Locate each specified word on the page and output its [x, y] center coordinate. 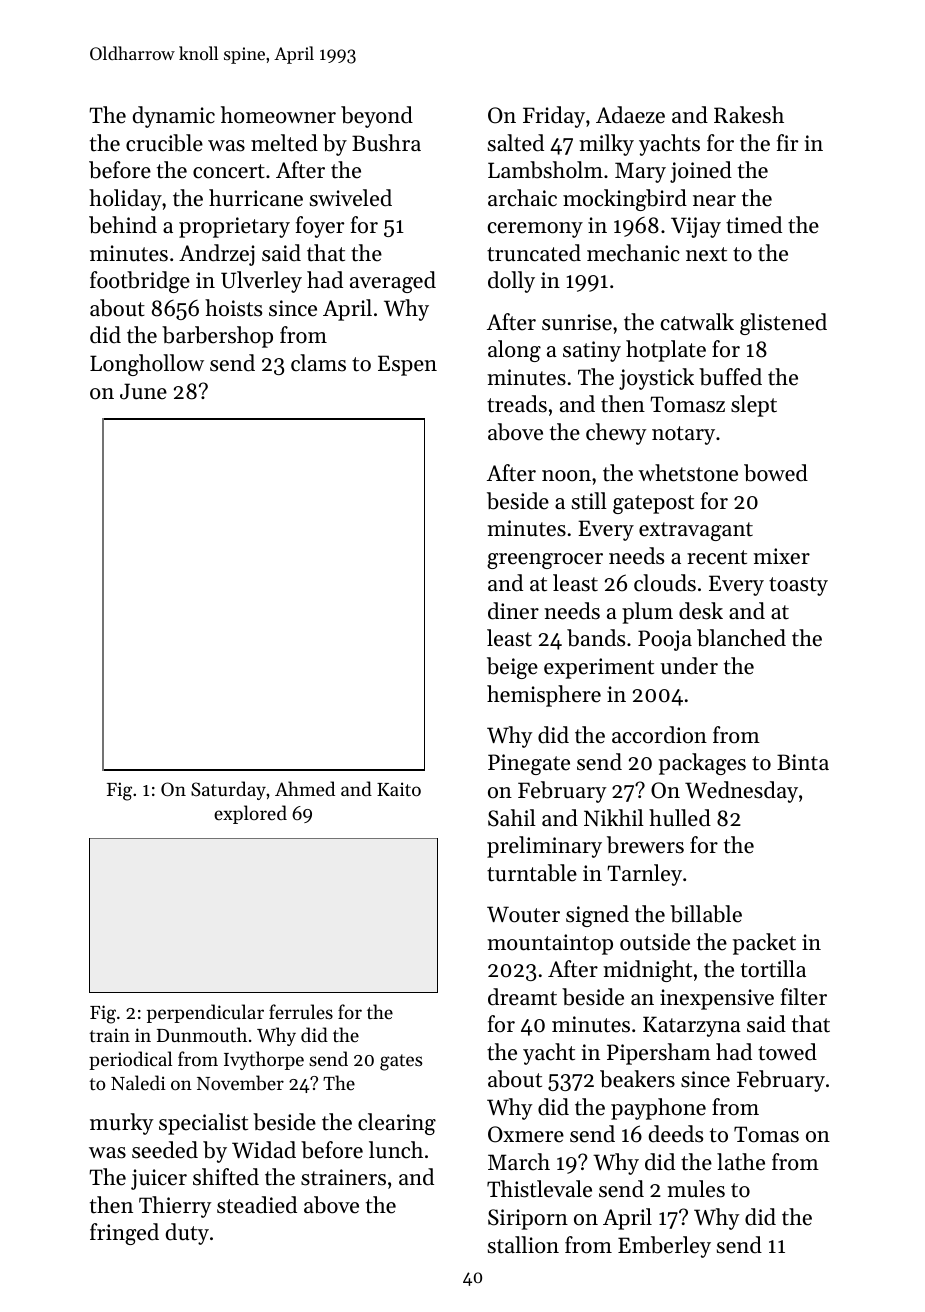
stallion [523, 1245]
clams [318, 363]
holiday [125, 200]
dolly [511, 282]
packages [702, 764]
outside [655, 942]
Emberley [664, 1247]
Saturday [228, 790]
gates [401, 1062]
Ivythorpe [264, 1060]
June [143, 391]
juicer [159, 1179]
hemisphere [544, 696]
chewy [616, 434]
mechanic [633, 253]
